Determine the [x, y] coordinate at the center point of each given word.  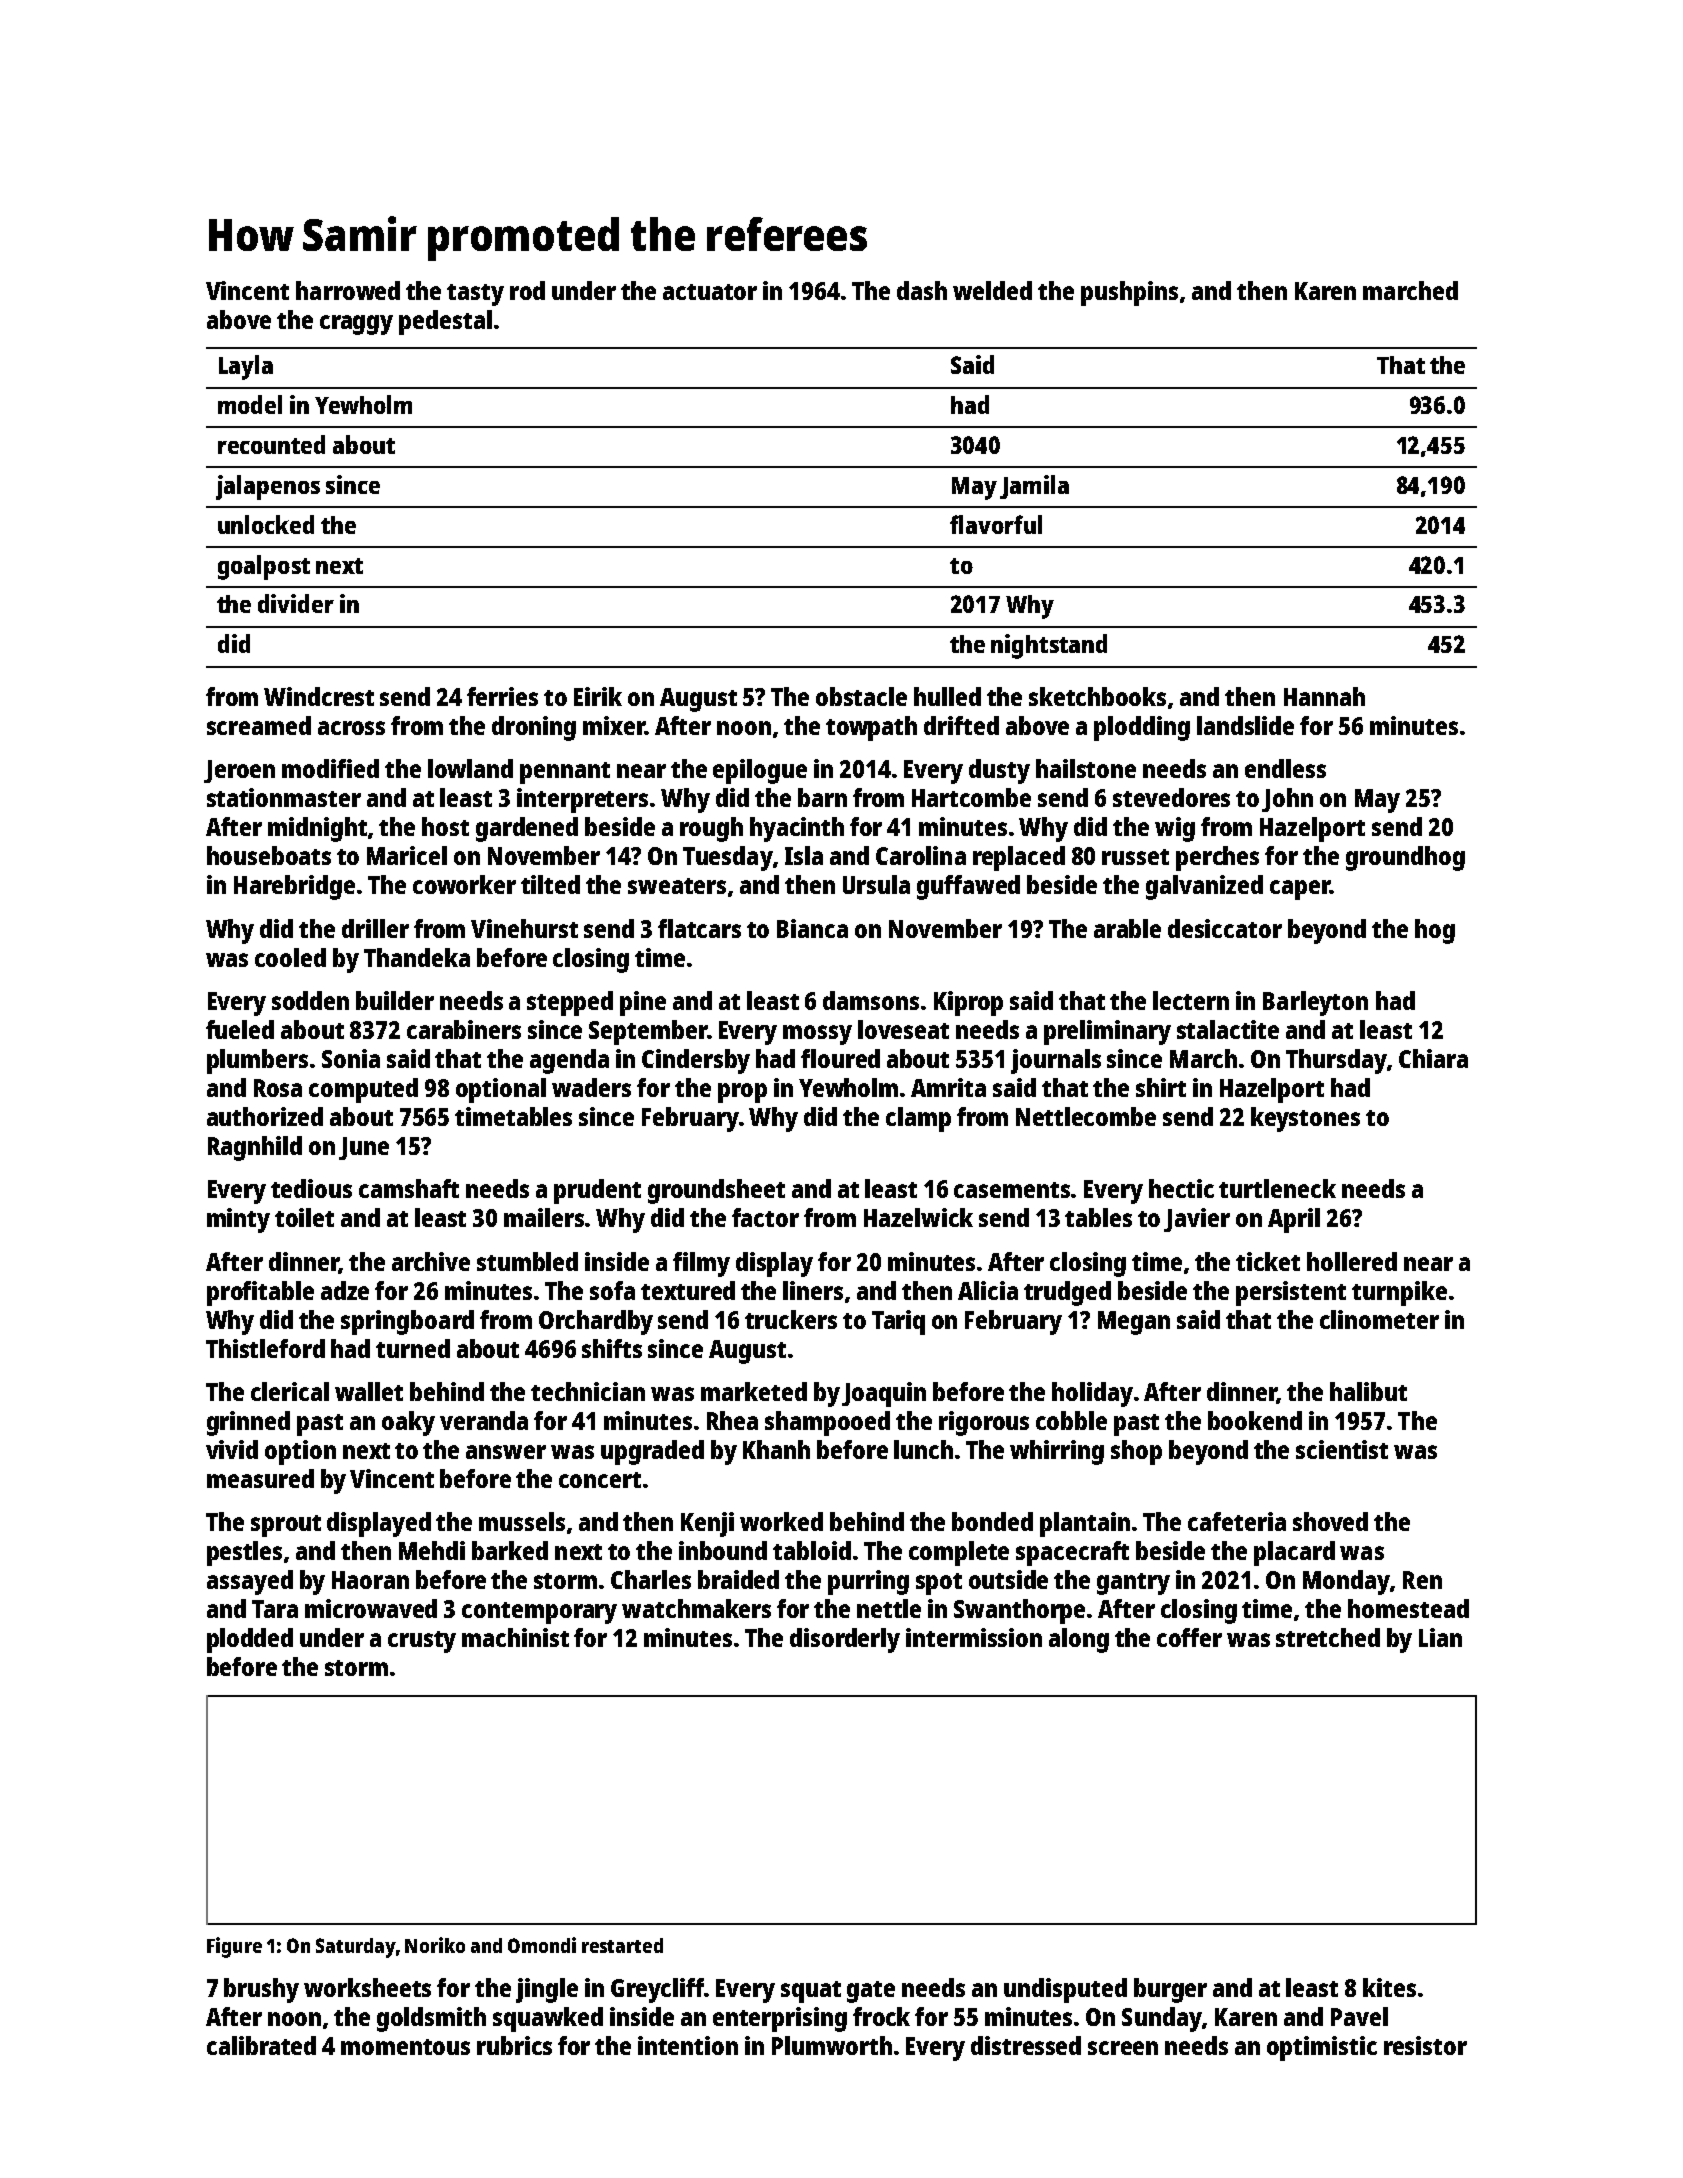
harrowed [348, 290]
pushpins [1129, 293]
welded [992, 290]
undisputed [1065, 1990]
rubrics [514, 2045]
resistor [1425, 2045]
